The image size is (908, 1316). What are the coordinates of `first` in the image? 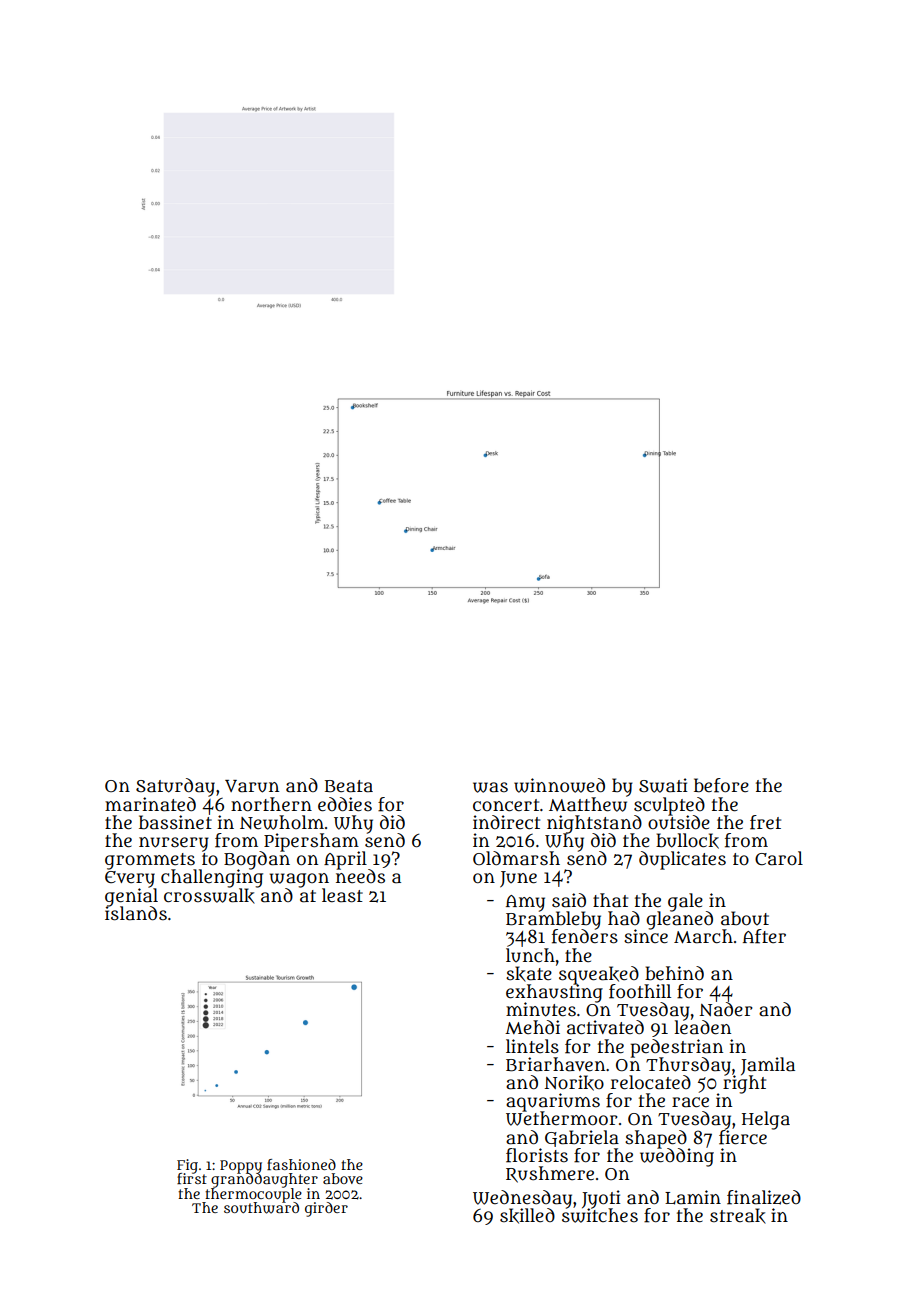 It's located at (192, 1178).
